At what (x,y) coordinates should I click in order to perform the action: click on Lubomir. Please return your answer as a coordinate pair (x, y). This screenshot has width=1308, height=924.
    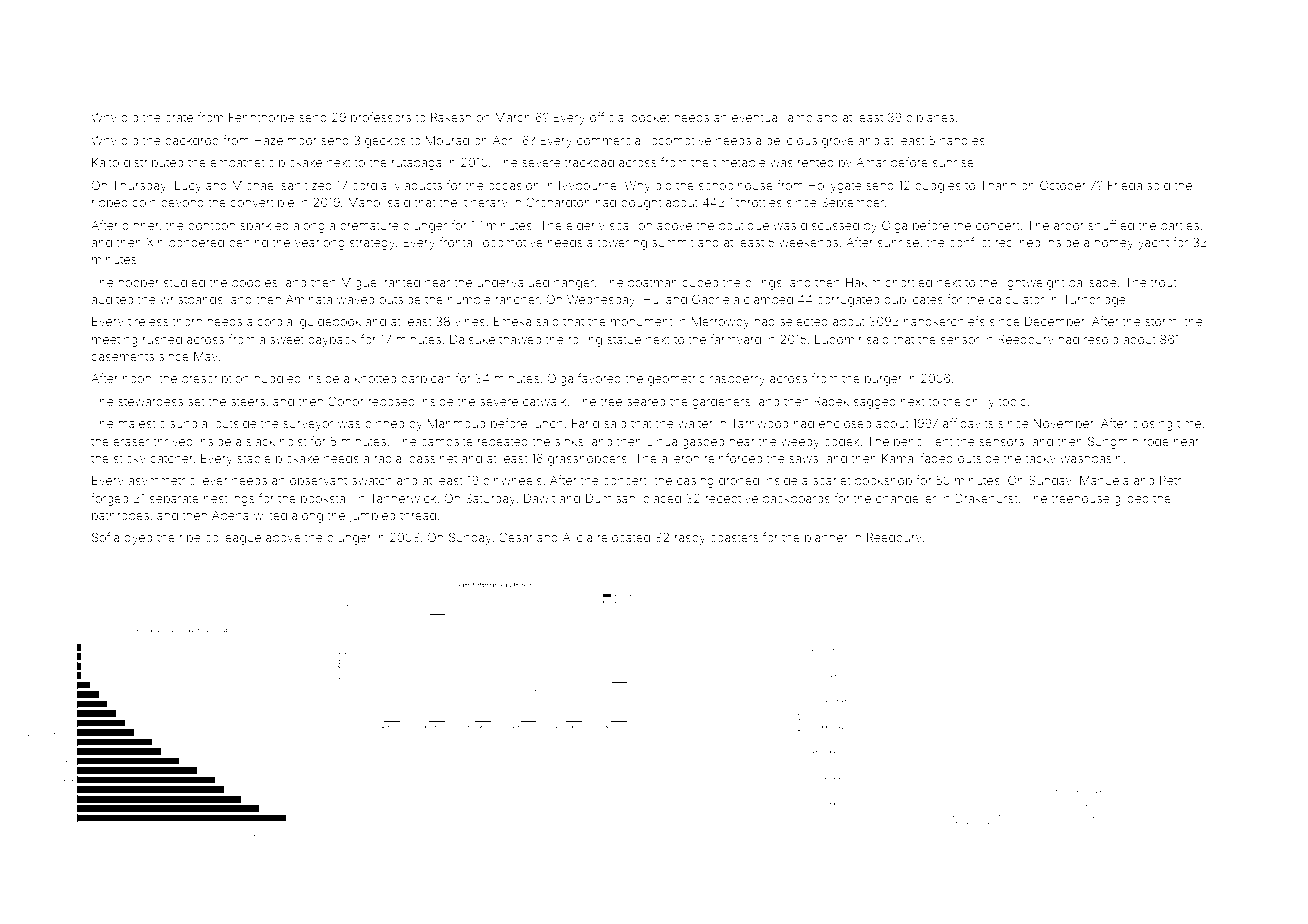
    Looking at the image, I should click on (838, 339).
